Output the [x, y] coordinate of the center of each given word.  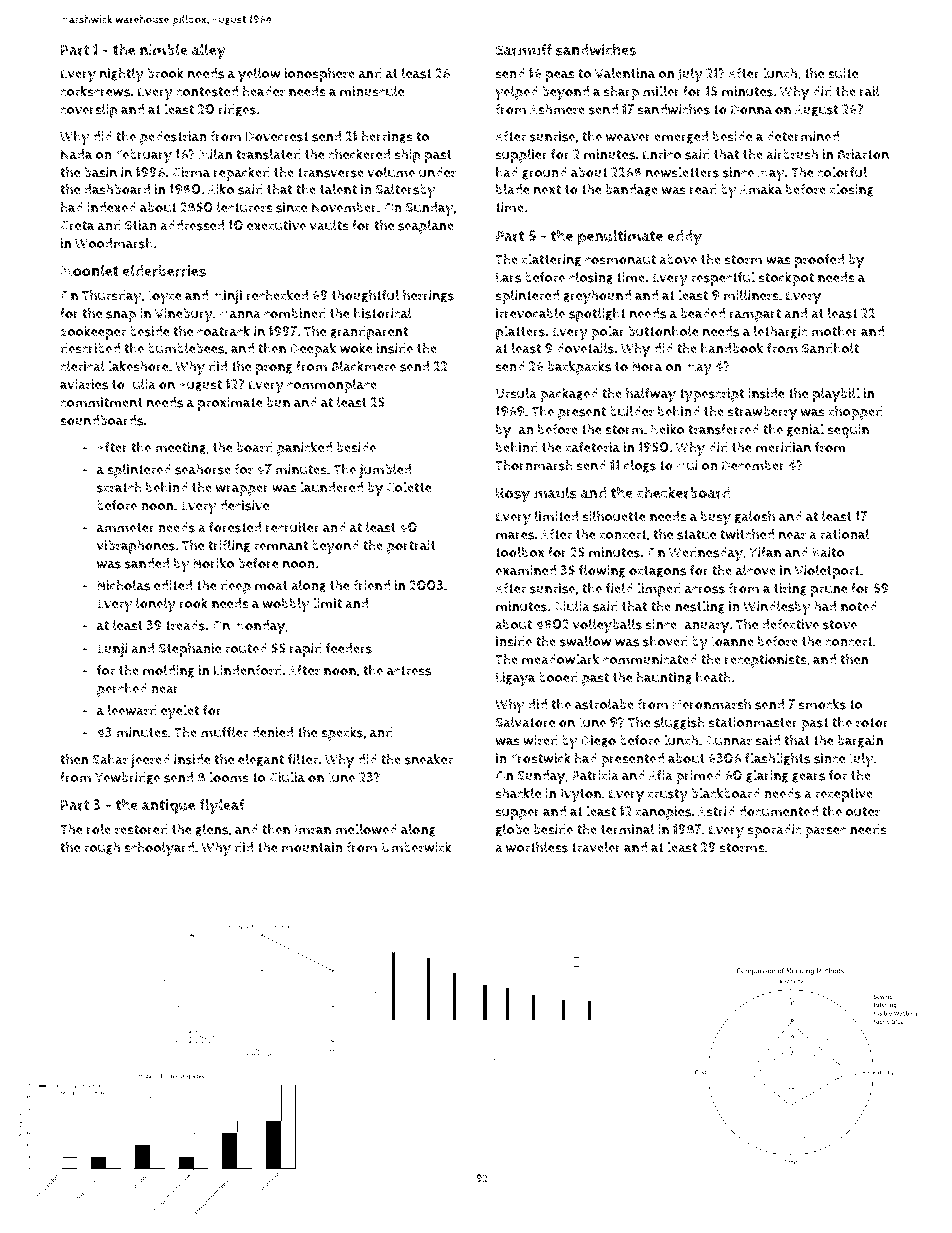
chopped [856, 412]
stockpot [786, 278]
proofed [819, 261]
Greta [77, 226]
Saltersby [405, 191]
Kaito [828, 552]
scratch [119, 487]
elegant [261, 760]
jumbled [385, 471]
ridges [237, 110]
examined [525, 570]
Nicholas [123, 585]
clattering [551, 260]
